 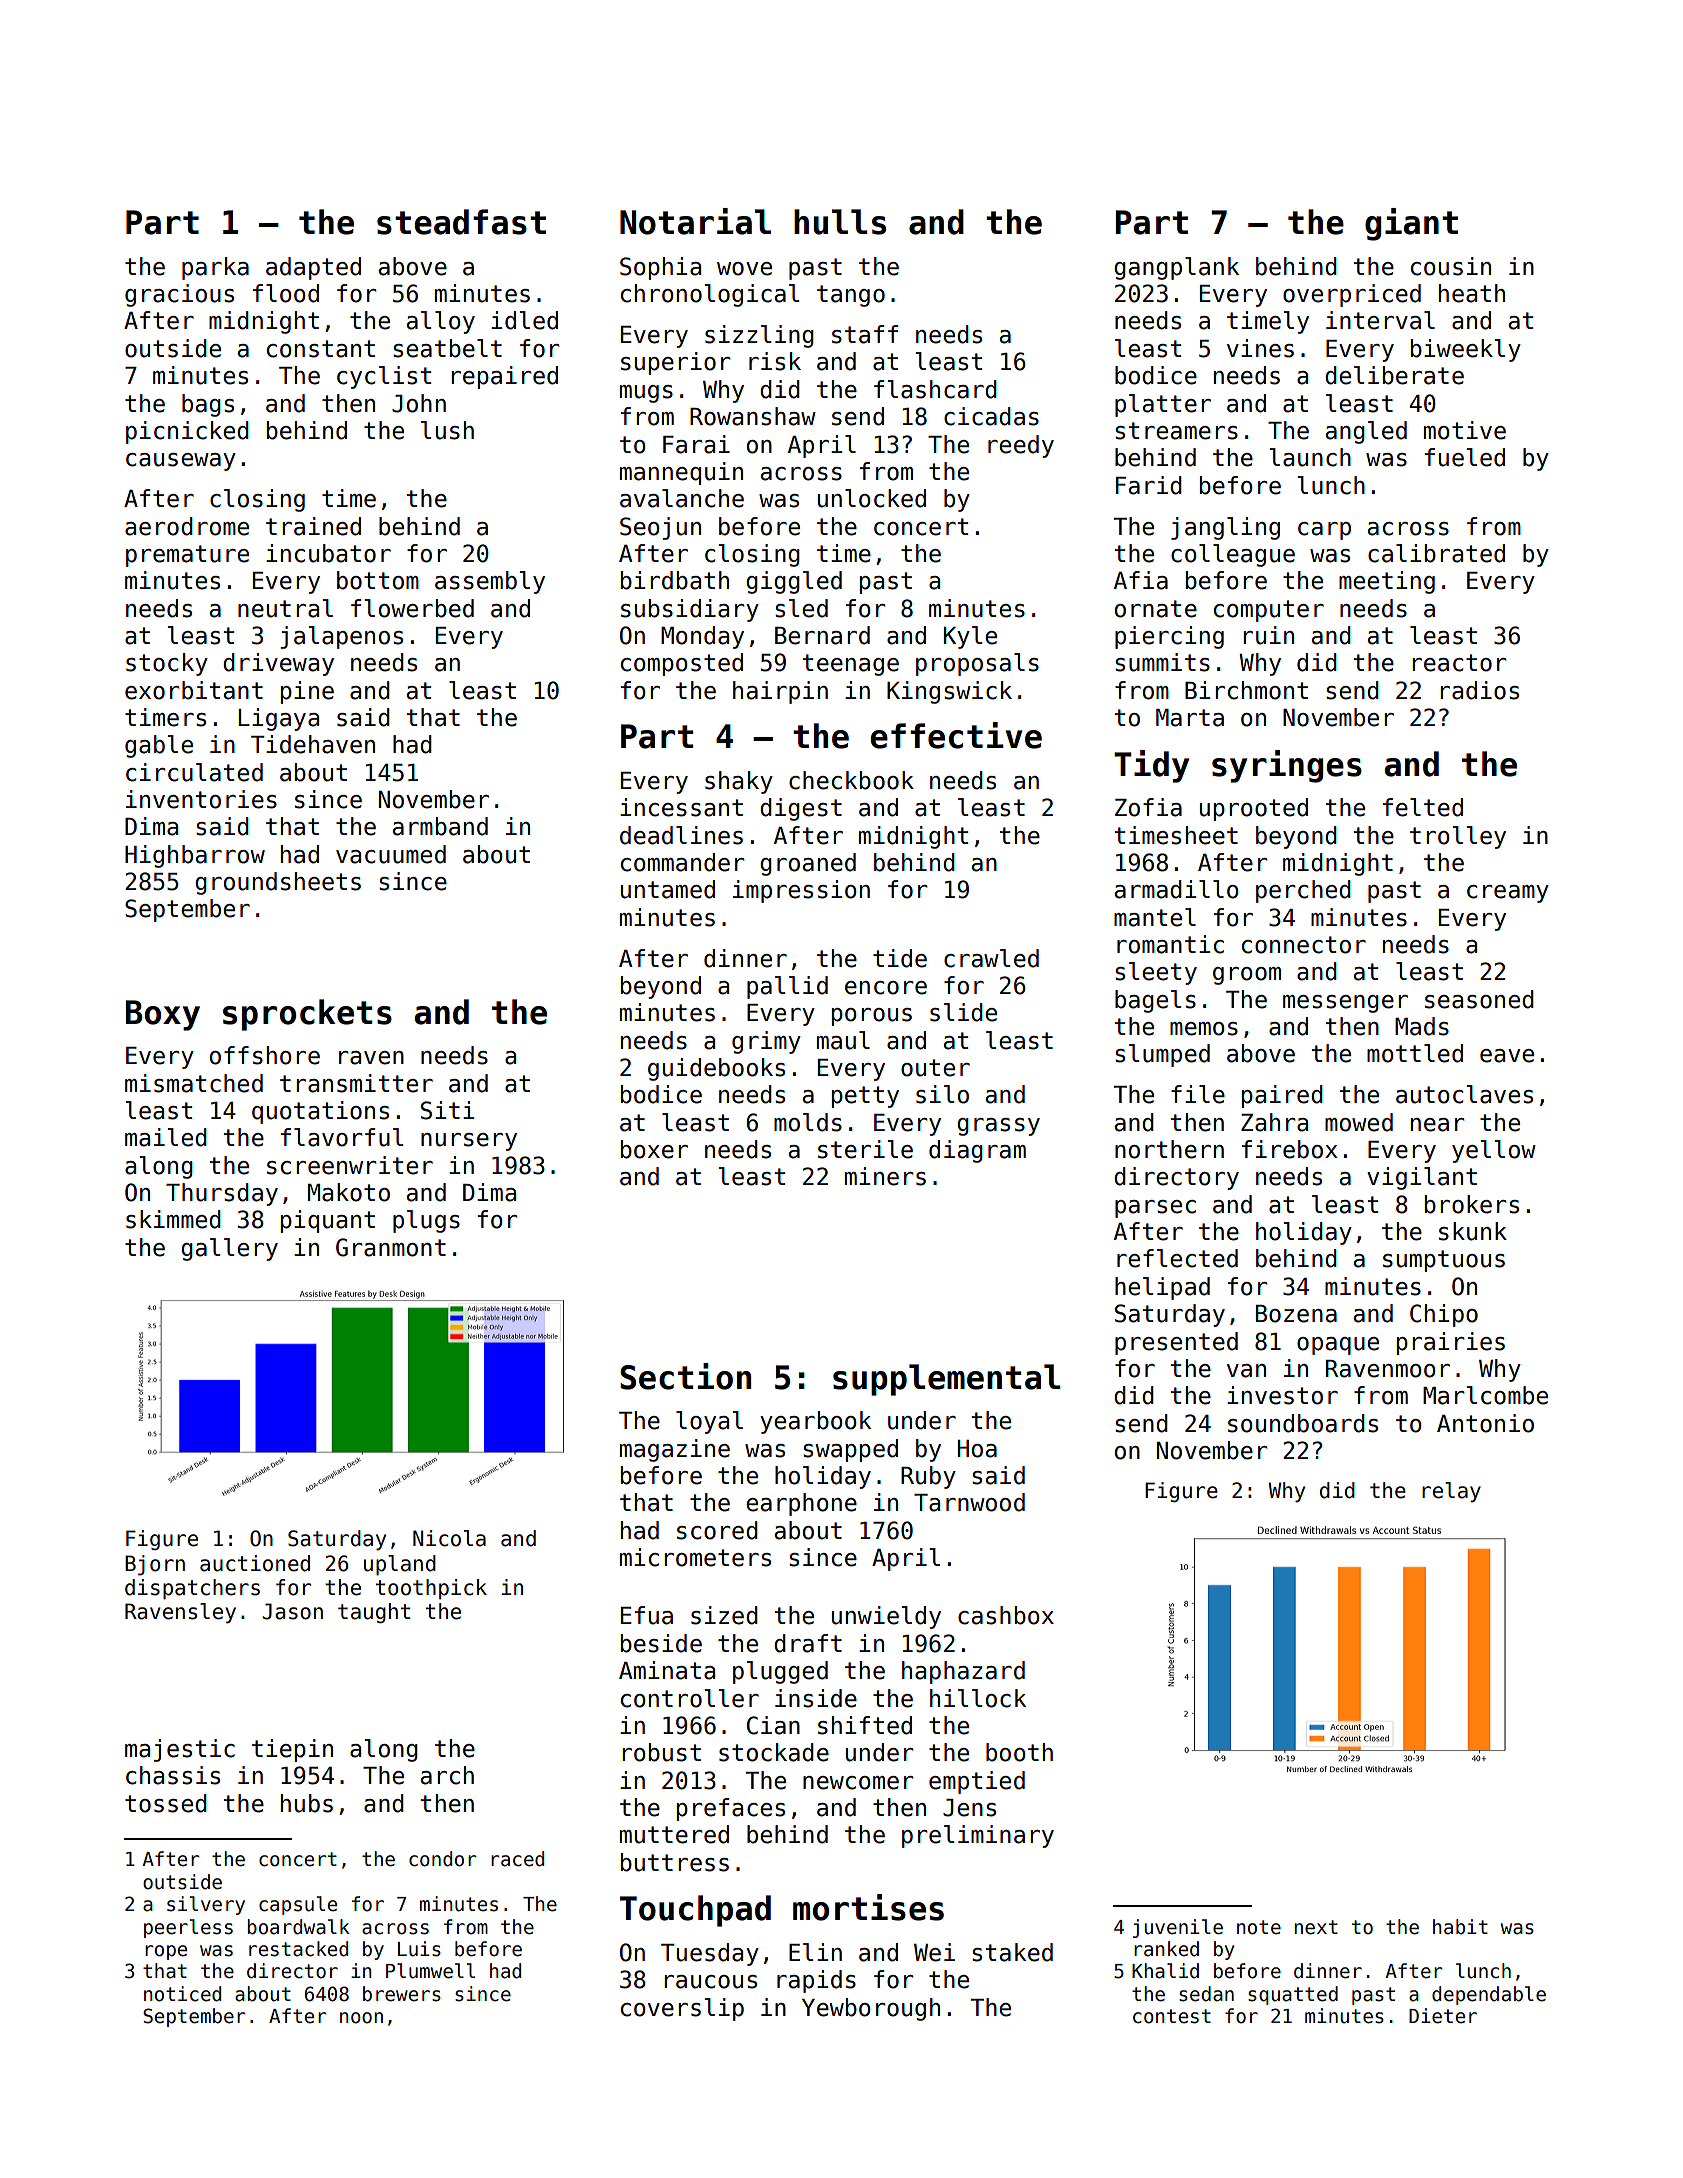 I want to click on mottled, so click(x=1415, y=1053).
